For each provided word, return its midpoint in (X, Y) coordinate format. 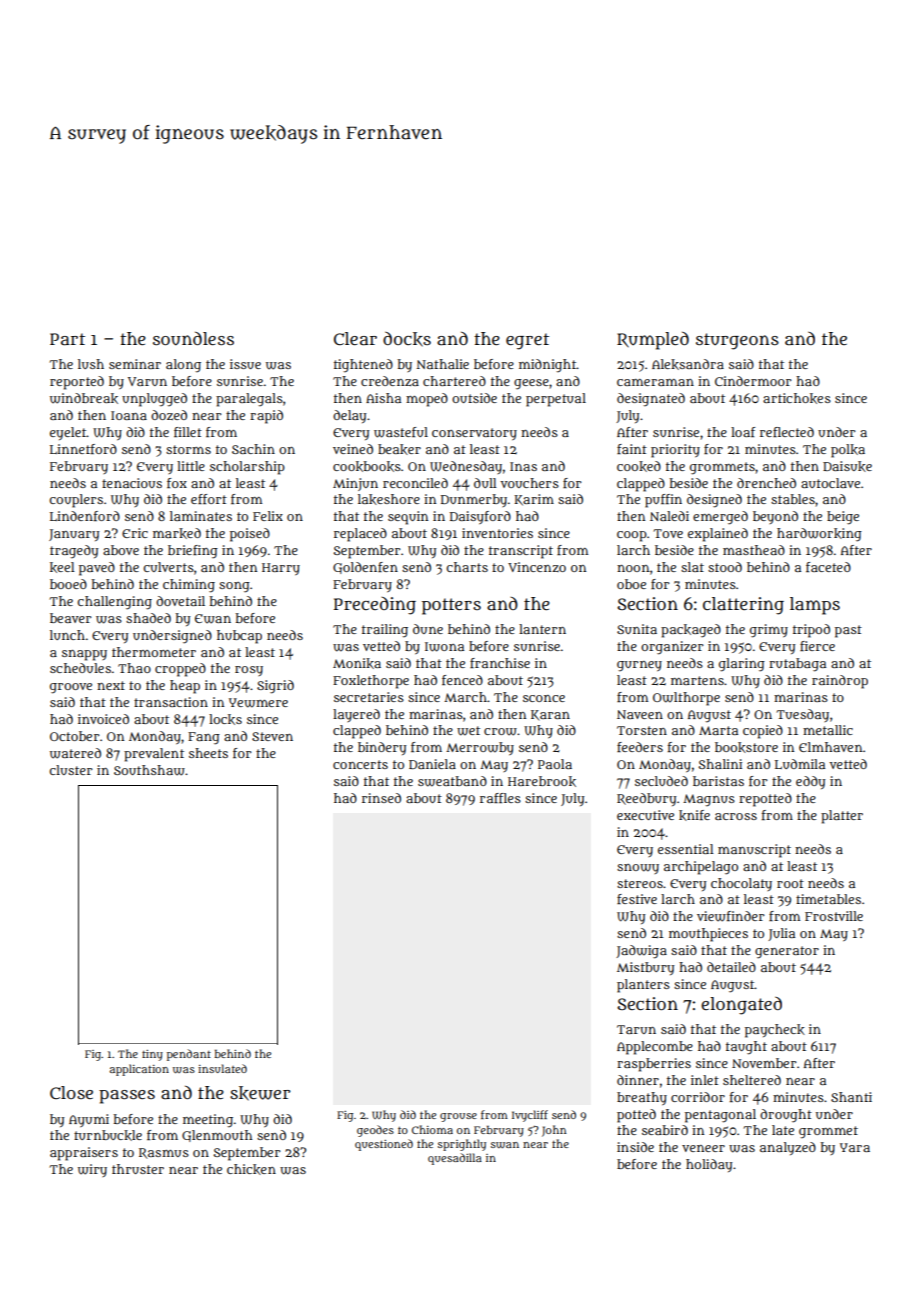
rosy (249, 671)
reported (77, 383)
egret (527, 341)
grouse (458, 1117)
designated (651, 399)
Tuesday (802, 715)
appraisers (84, 1154)
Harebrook (542, 781)
